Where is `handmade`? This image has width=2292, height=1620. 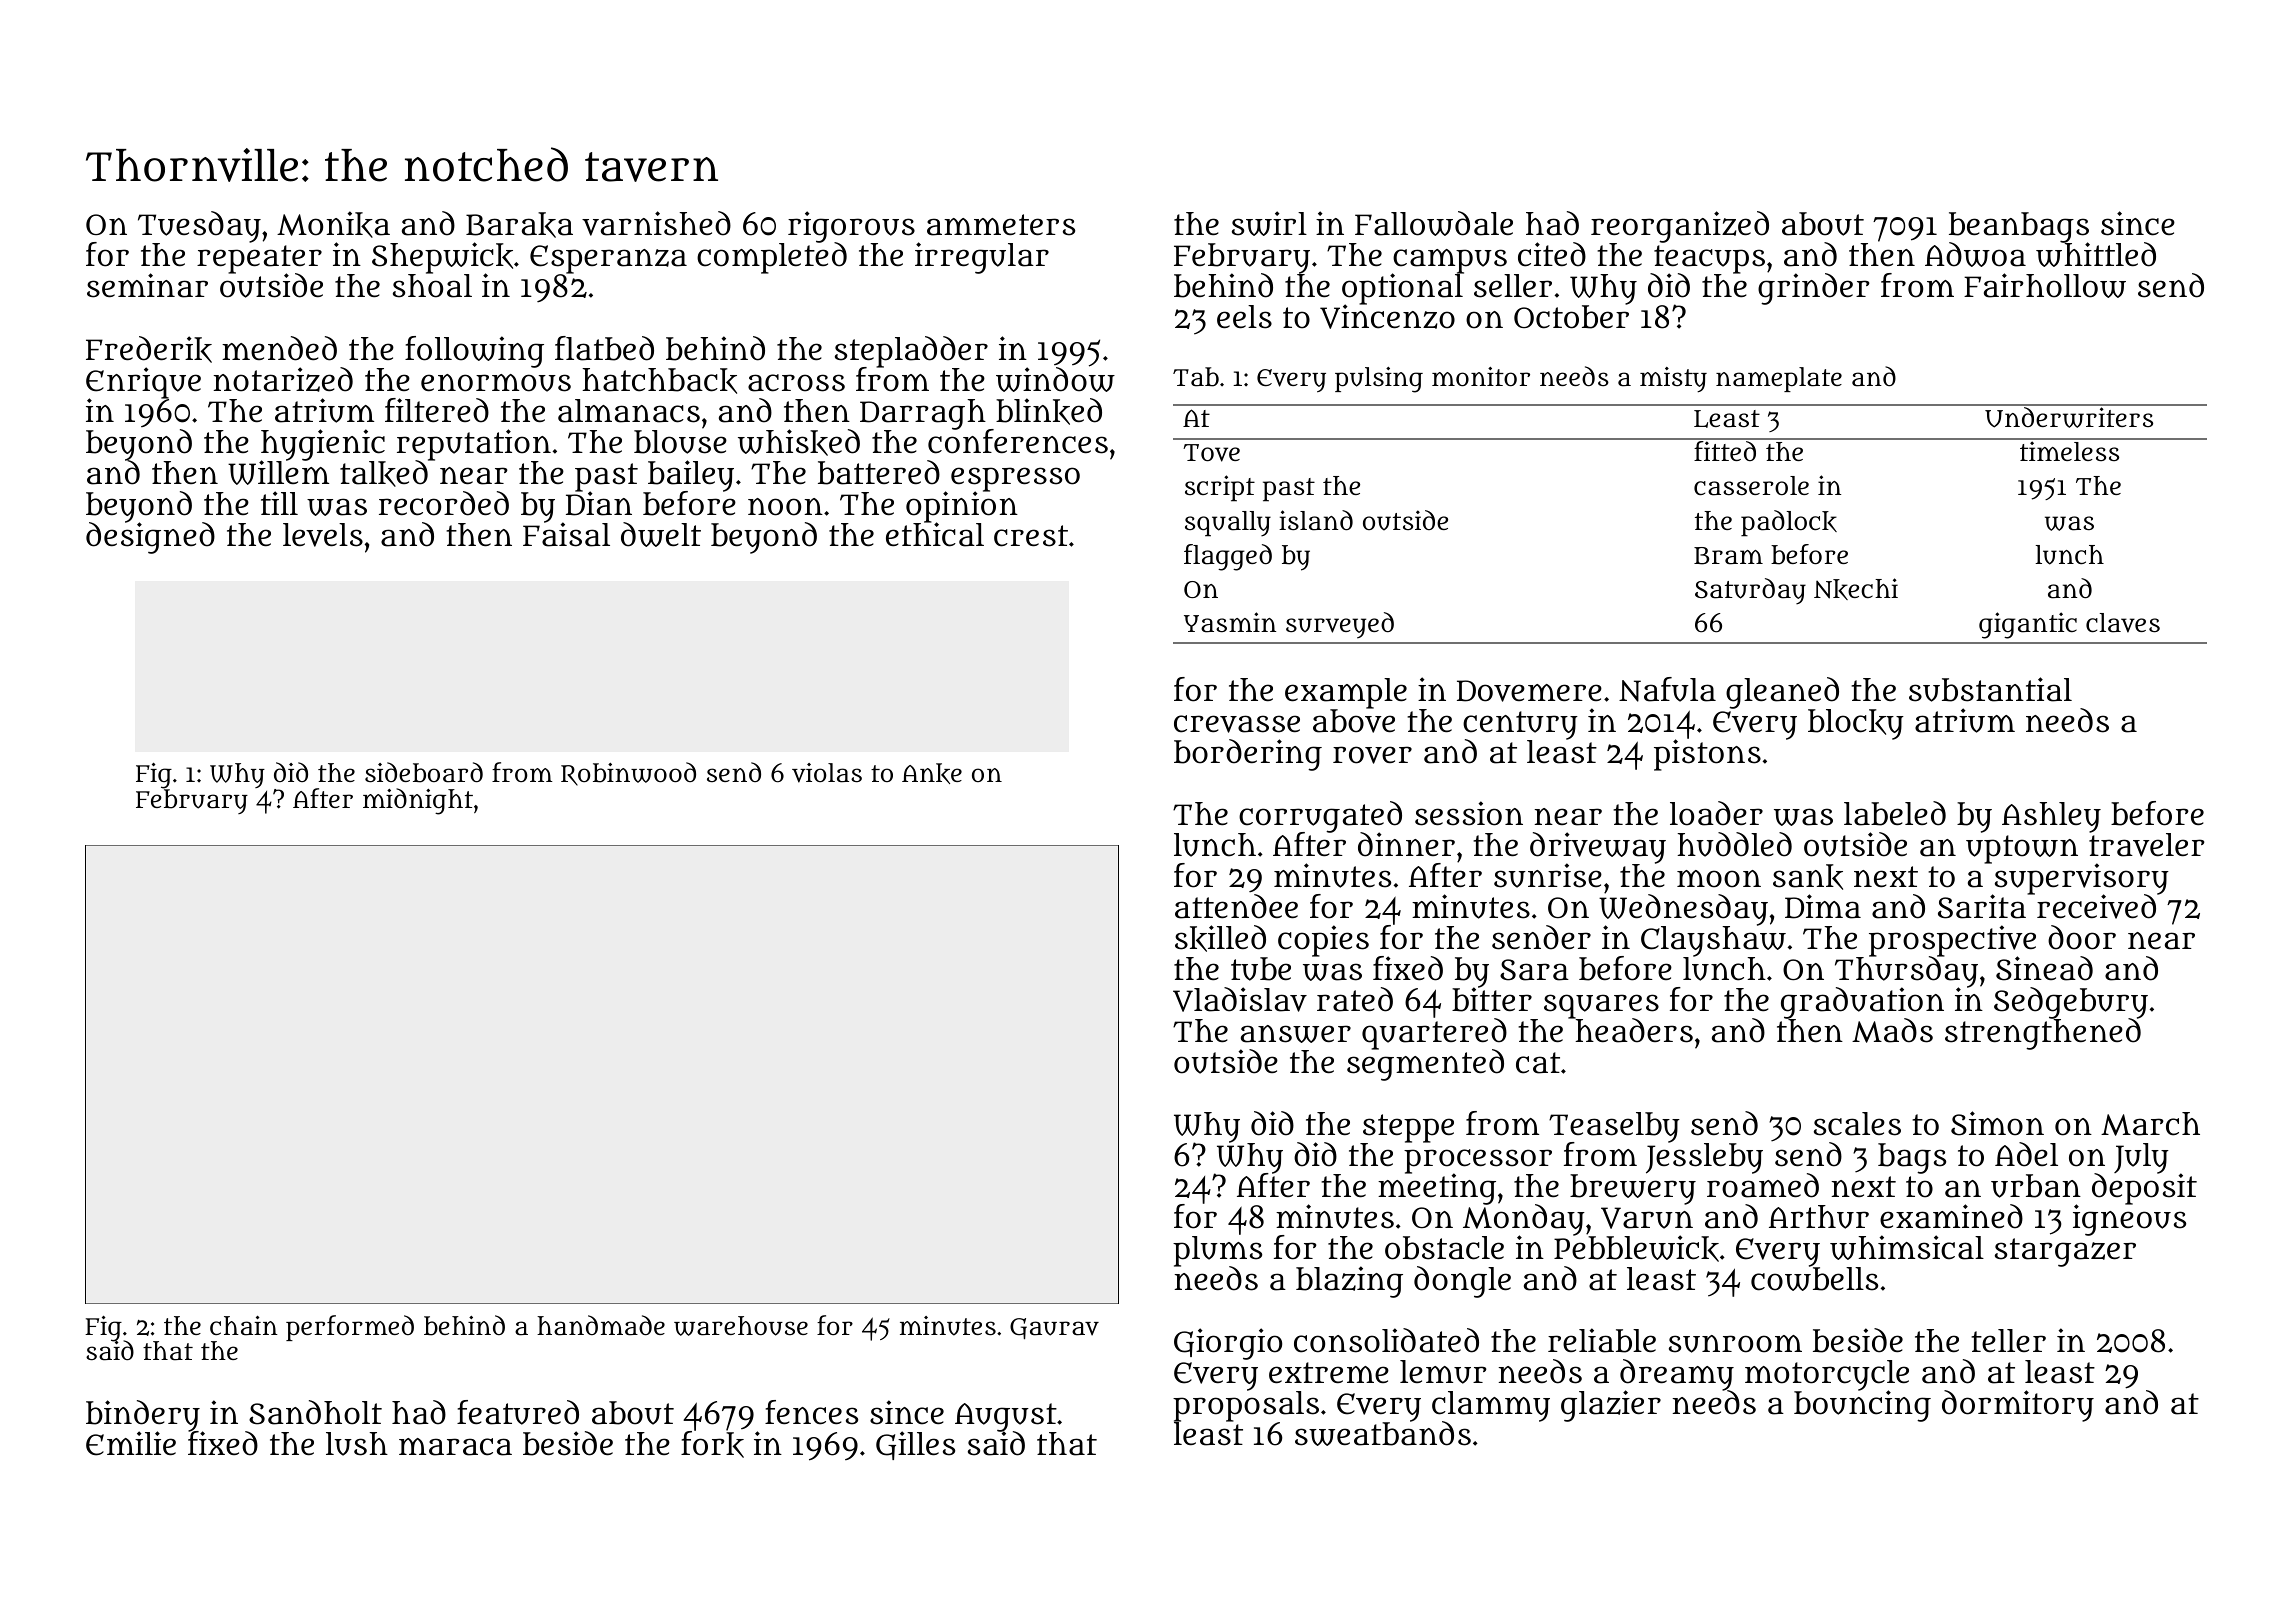
handmade is located at coordinates (601, 1325).
